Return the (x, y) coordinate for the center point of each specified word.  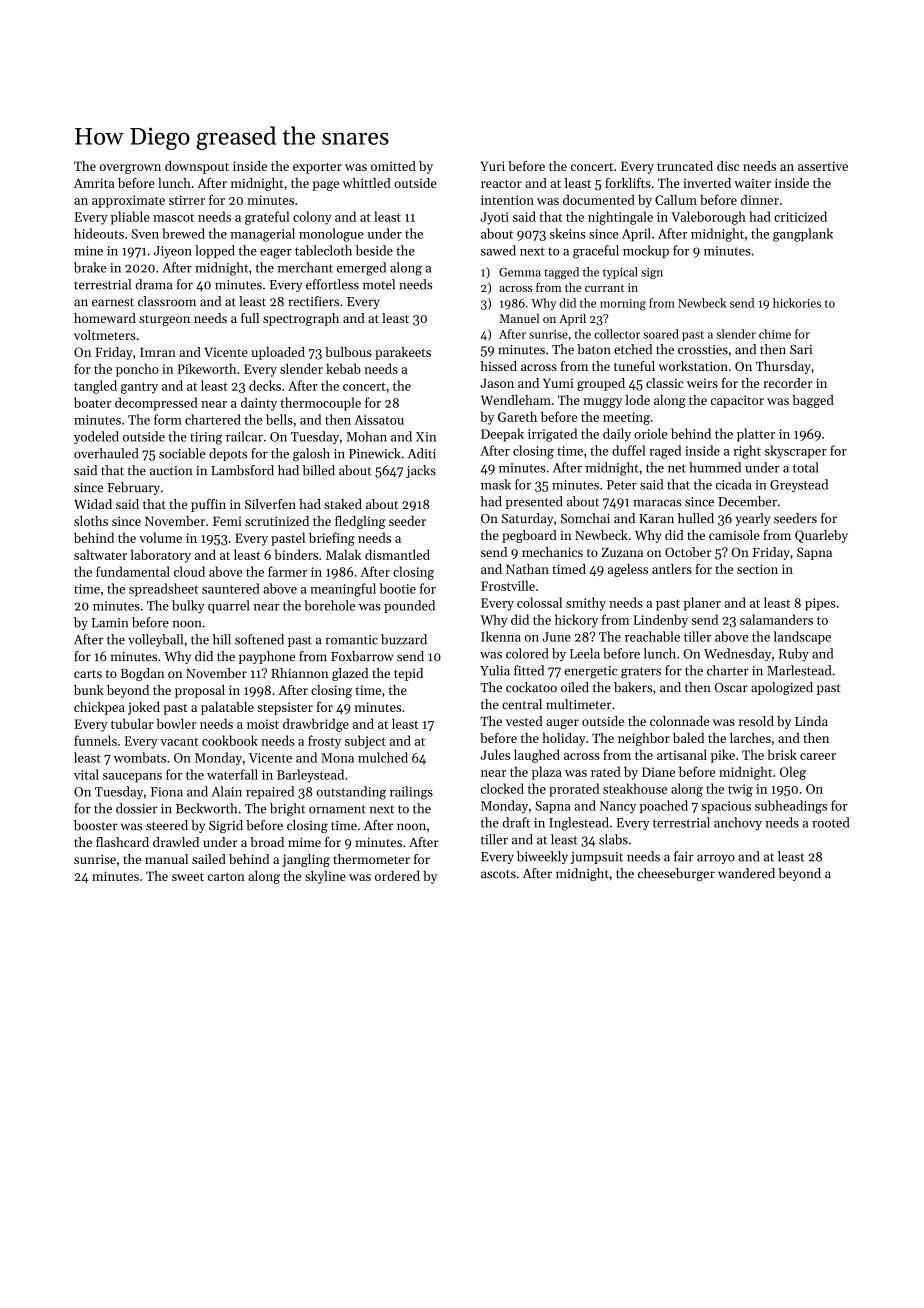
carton (226, 877)
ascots (498, 874)
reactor (501, 184)
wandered (746, 873)
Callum (676, 199)
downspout (197, 167)
